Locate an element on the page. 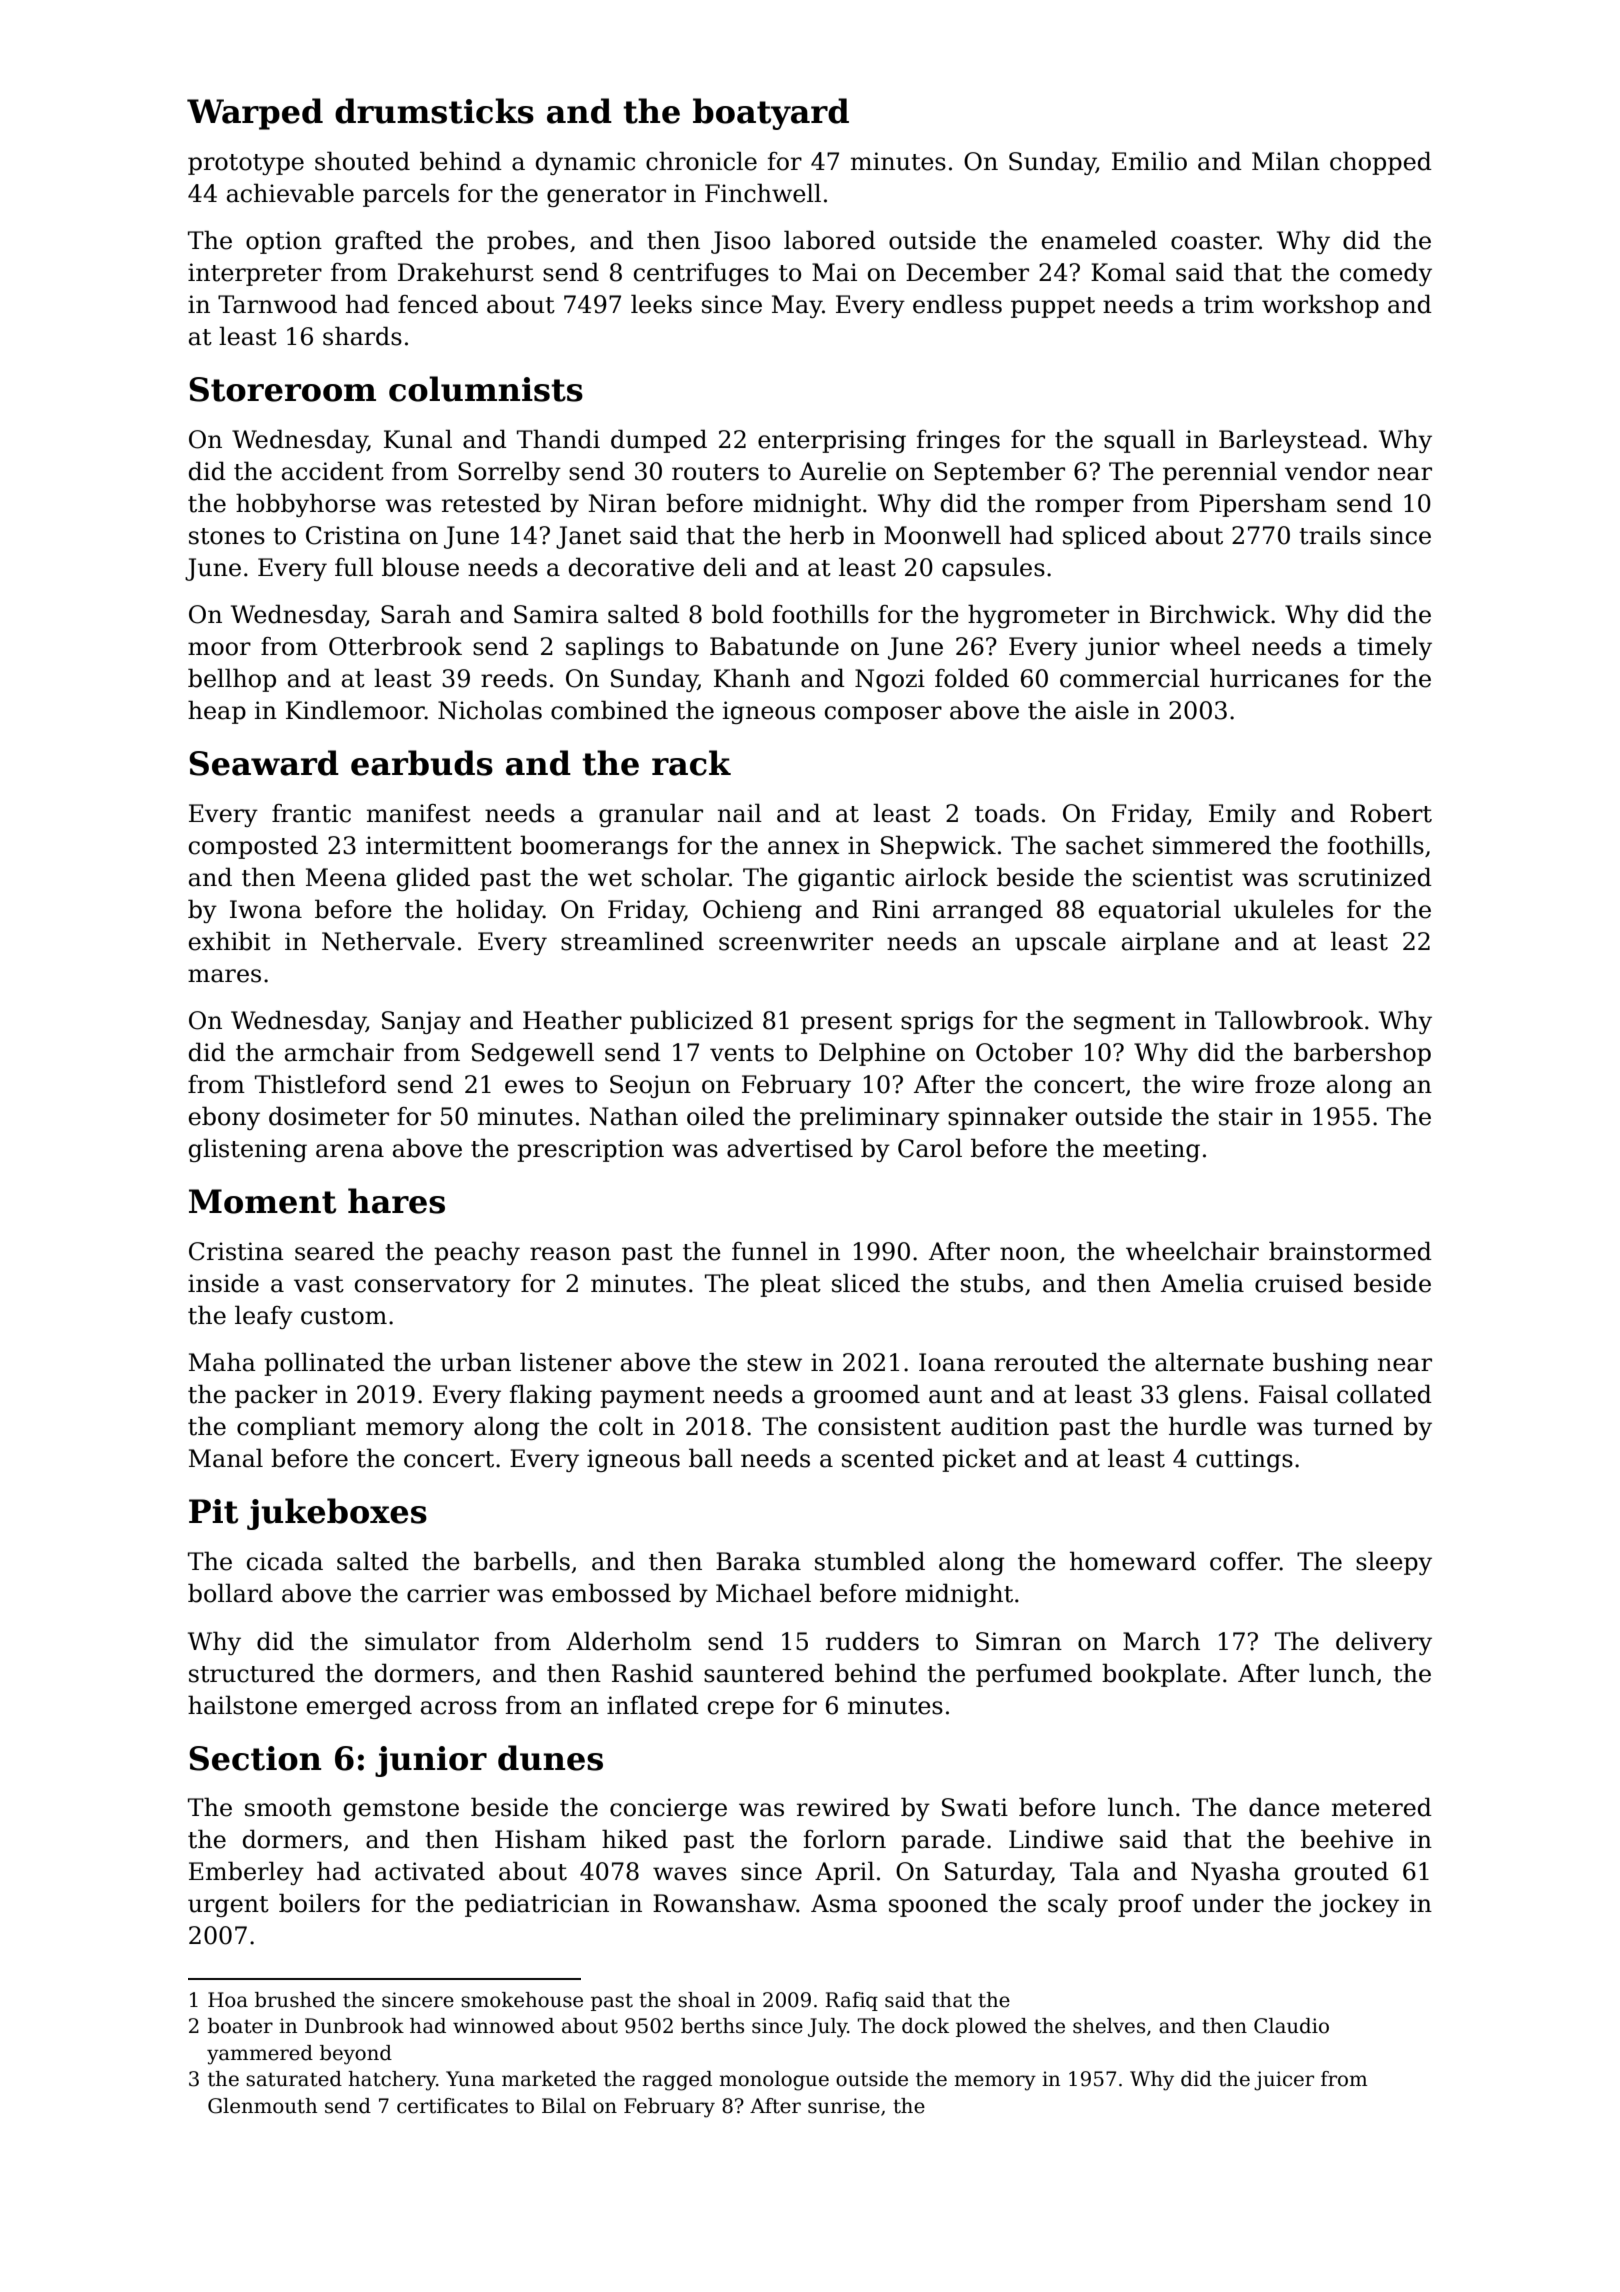  spinnaker is located at coordinates (1007, 1118).
